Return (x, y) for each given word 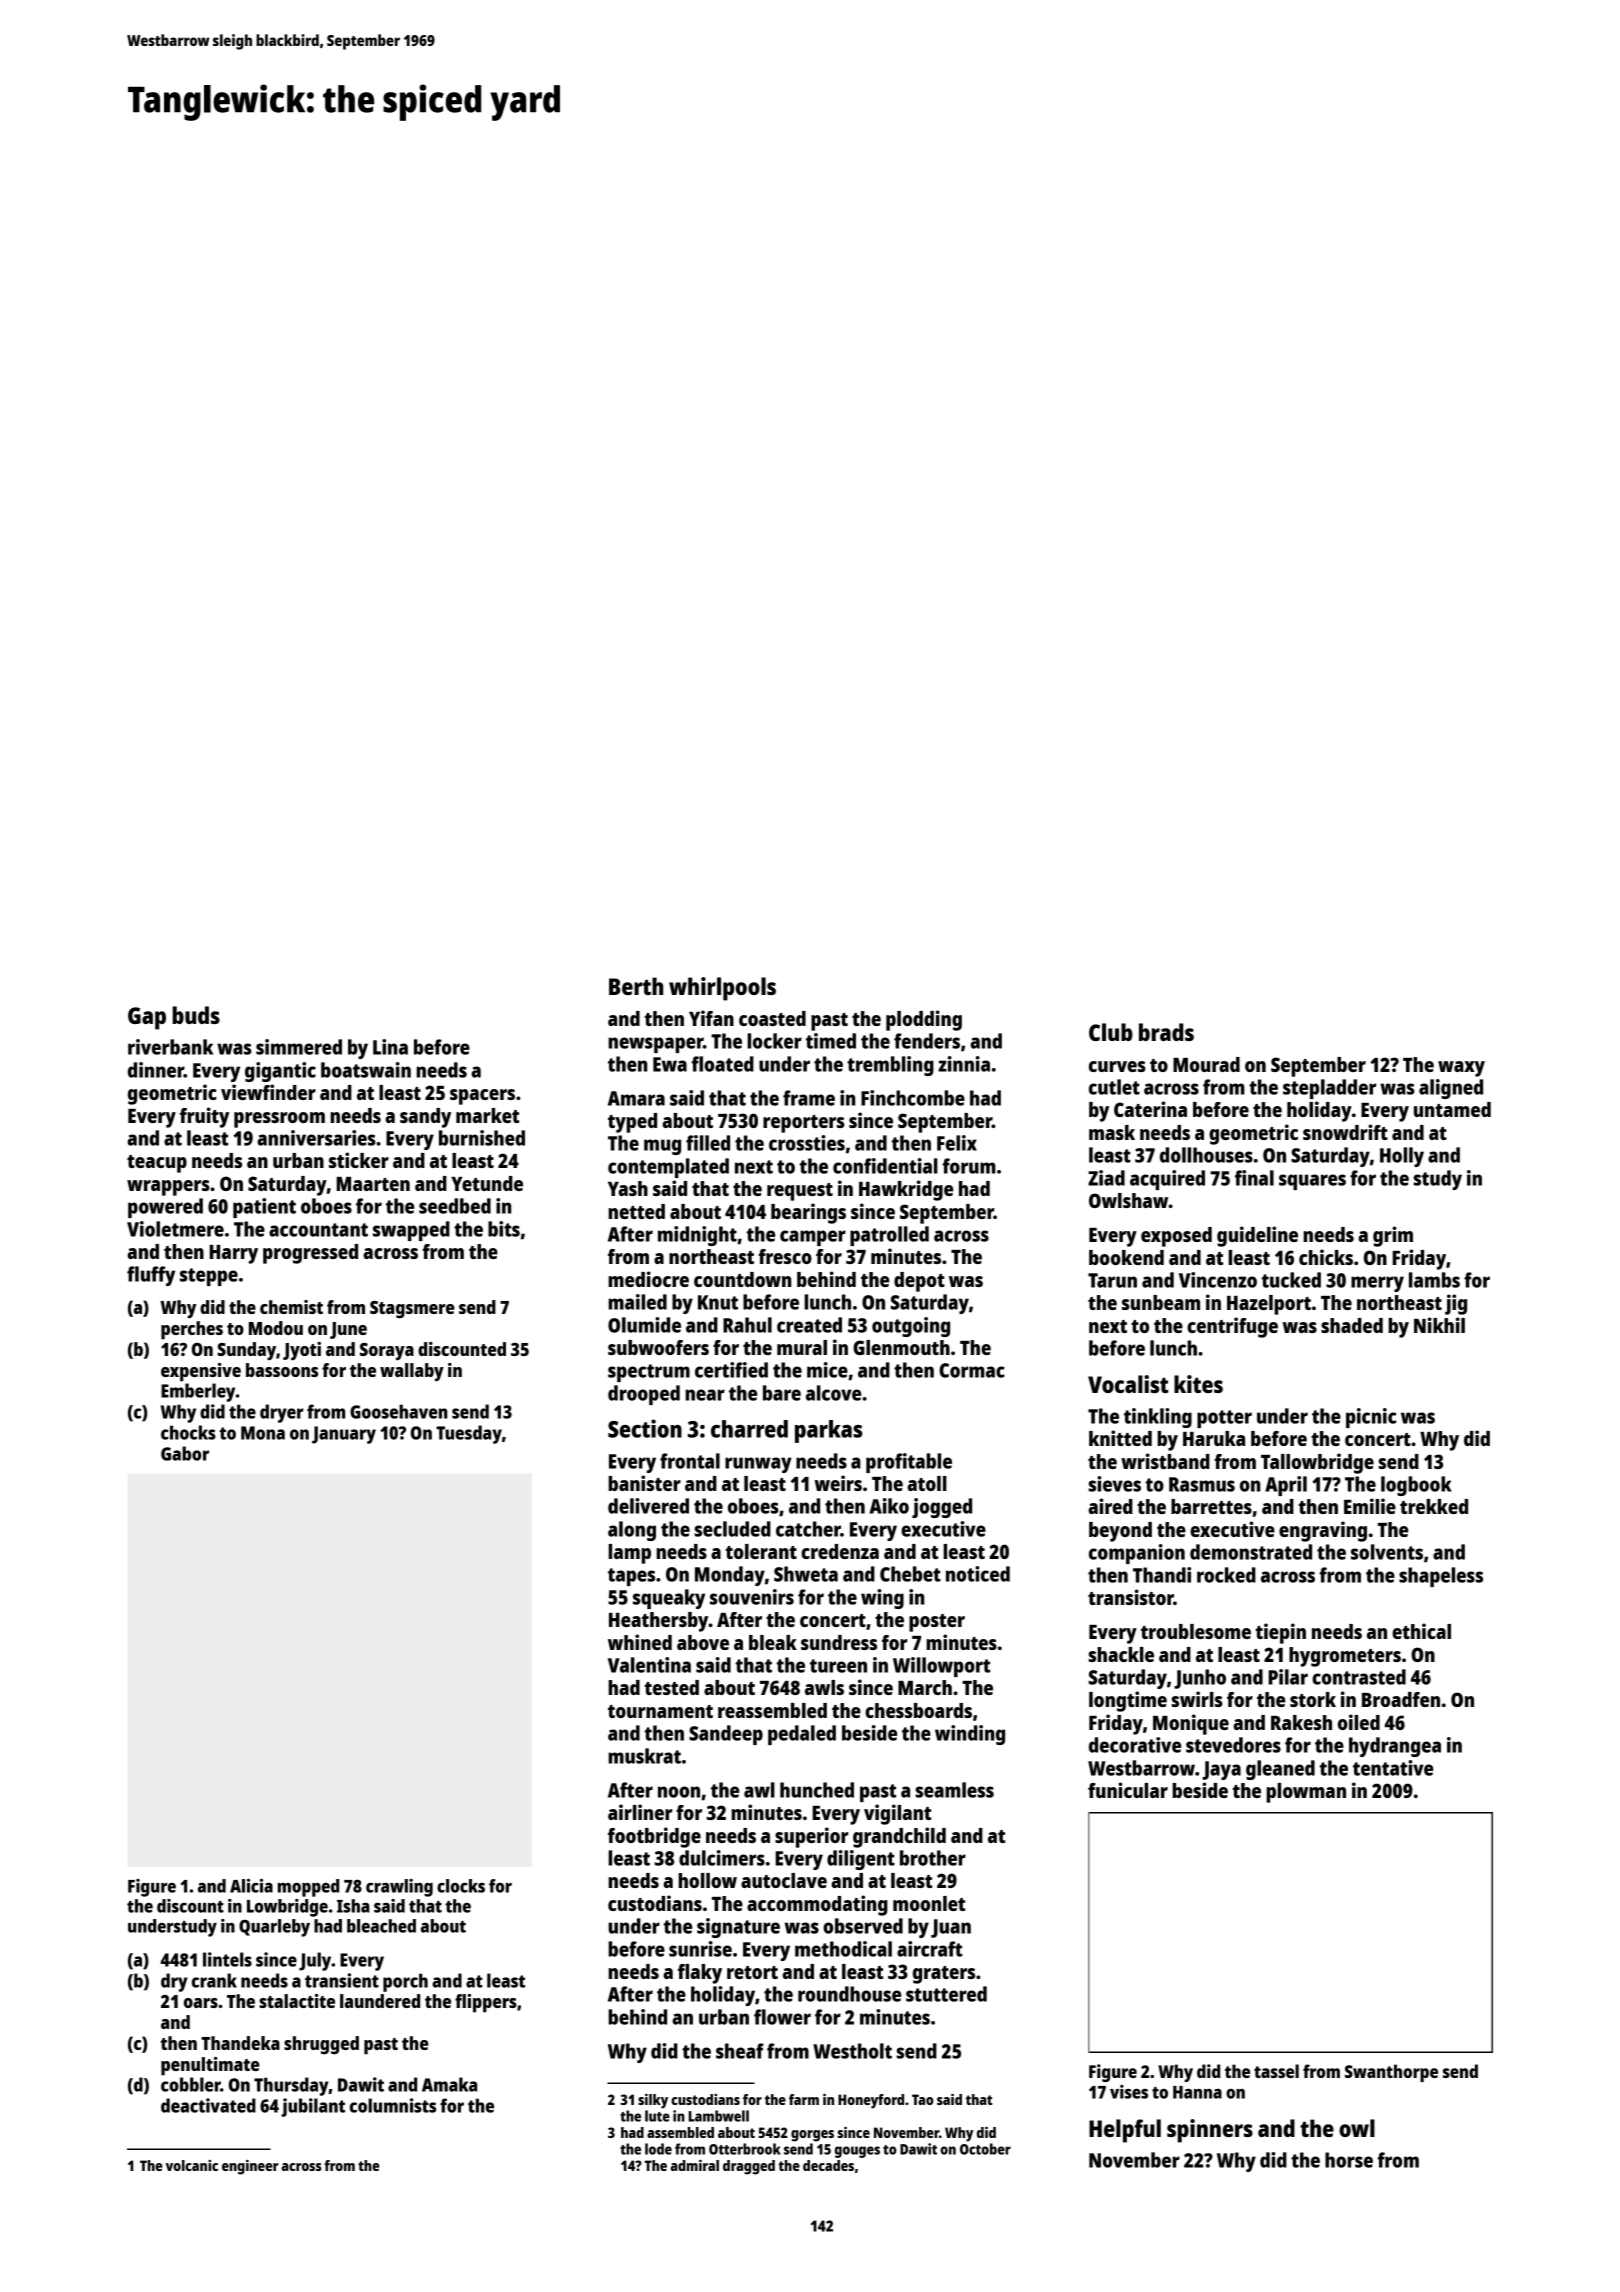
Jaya (1221, 1770)
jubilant (313, 2107)
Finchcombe (913, 1098)
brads (1166, 1032)
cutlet (1114, 1087)
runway (758, 1465)
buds (196, 1015)
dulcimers (722, 1858)
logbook (1416, 1486)
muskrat (644, 1756)
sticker (359, 1160)
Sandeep (726, 1735)
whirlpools (722, 989)
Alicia (251, 1886)
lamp (629, 1554)
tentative (1393, 1768)
